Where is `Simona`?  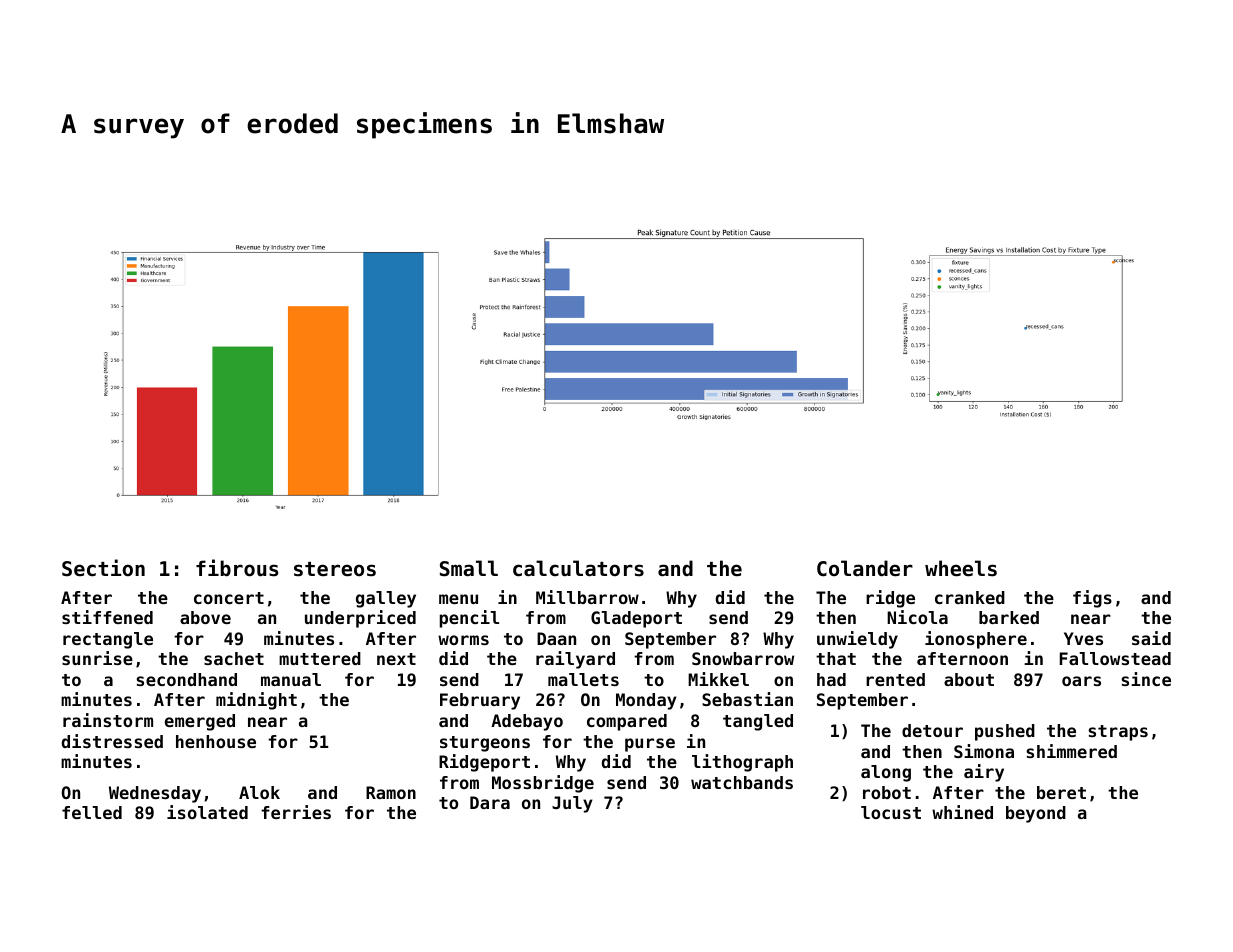
Simona is located at coordinates (984, 751).
